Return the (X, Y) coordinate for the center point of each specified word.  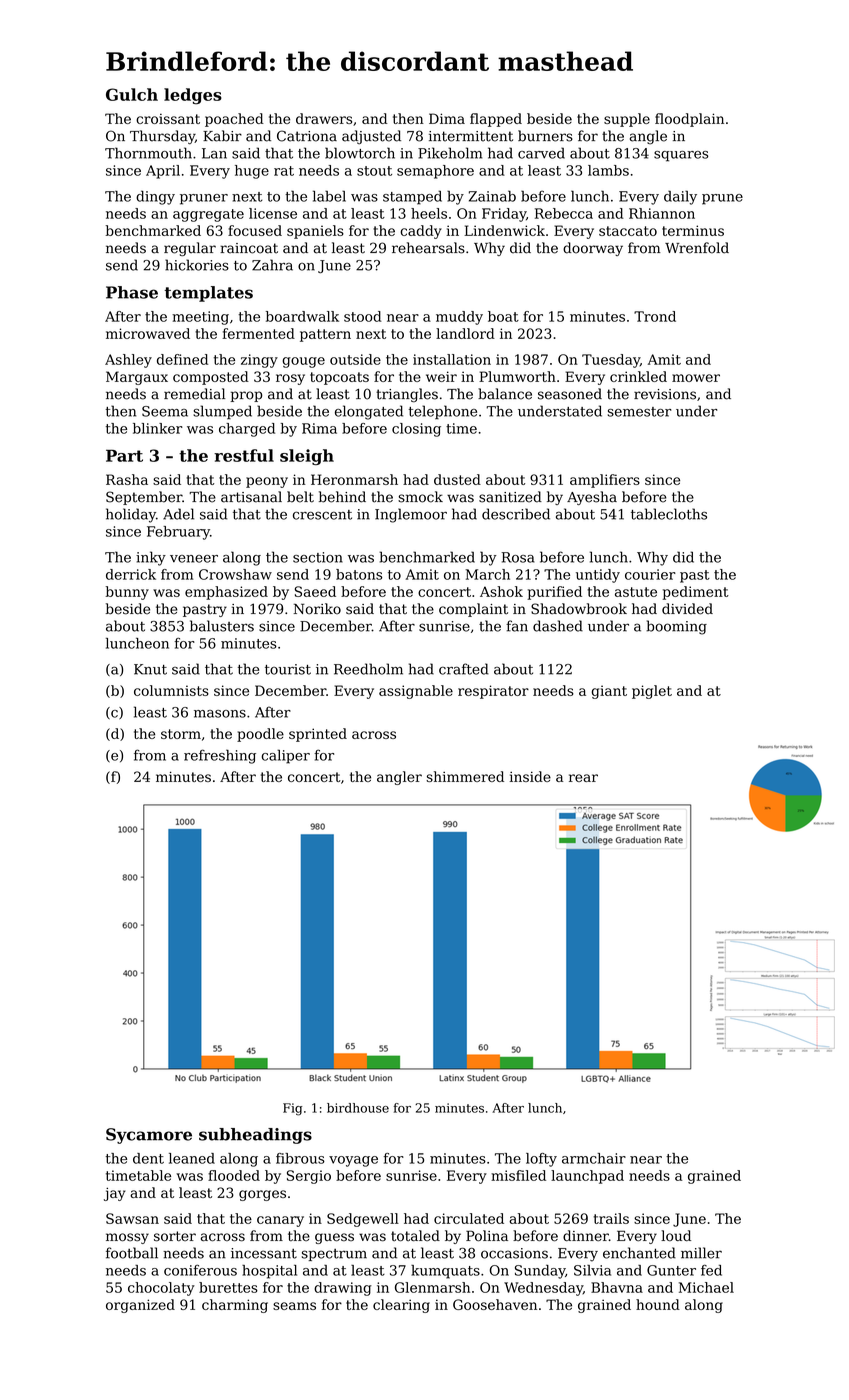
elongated (369, 412)
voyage (353, 1161)
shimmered (465, 776)
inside (530, 776)
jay (115, 1194)
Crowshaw (235, 574)
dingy (155, 197)
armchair (594, 1158)
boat (503, 316)
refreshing (220, 756)
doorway (593, 249)
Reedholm (368, 669)
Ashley (128, 361)
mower (696, 378)
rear (583, 778)
